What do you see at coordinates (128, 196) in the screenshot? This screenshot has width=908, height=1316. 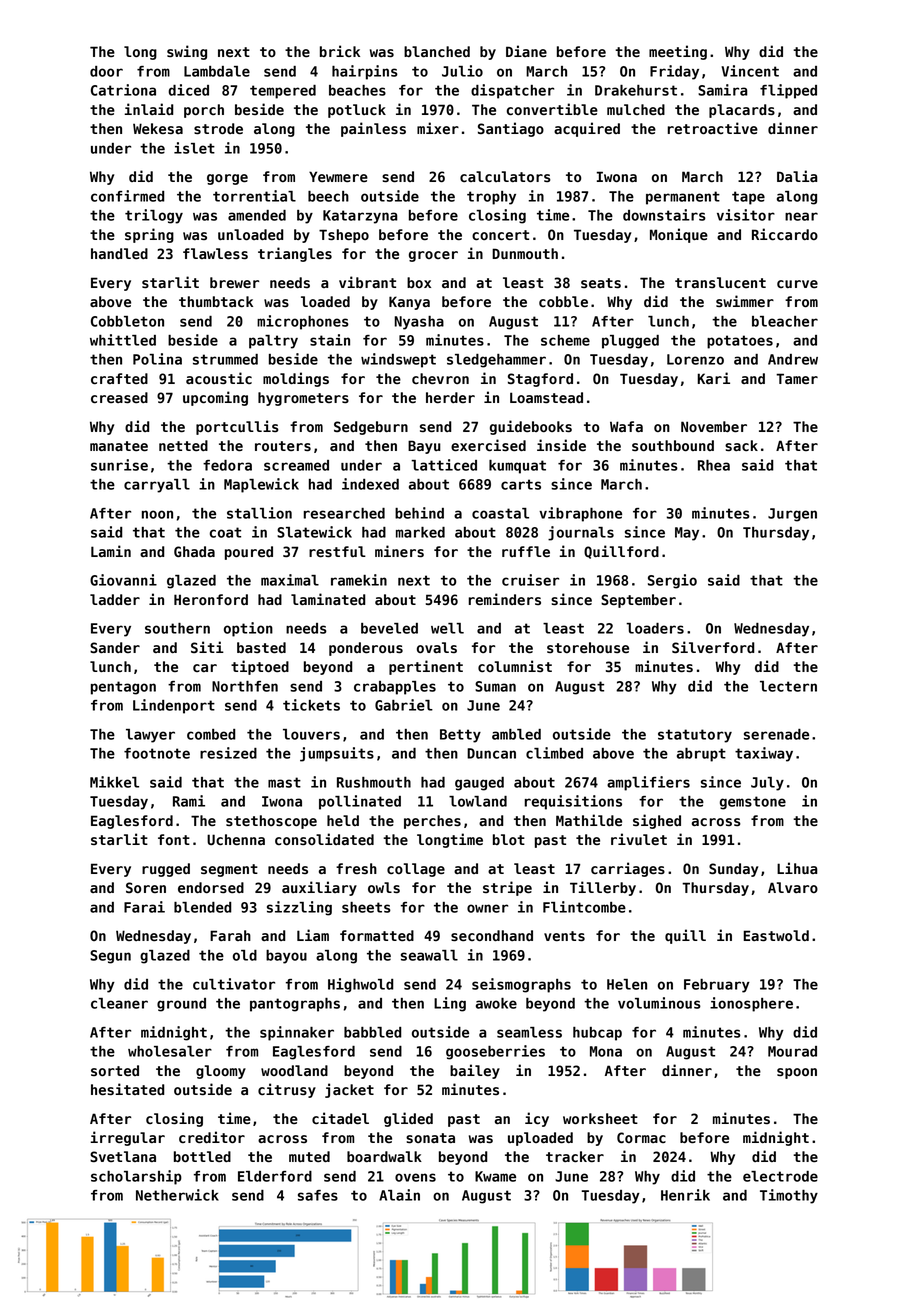 I see `confirmed` at bounding box center [128, 196].
